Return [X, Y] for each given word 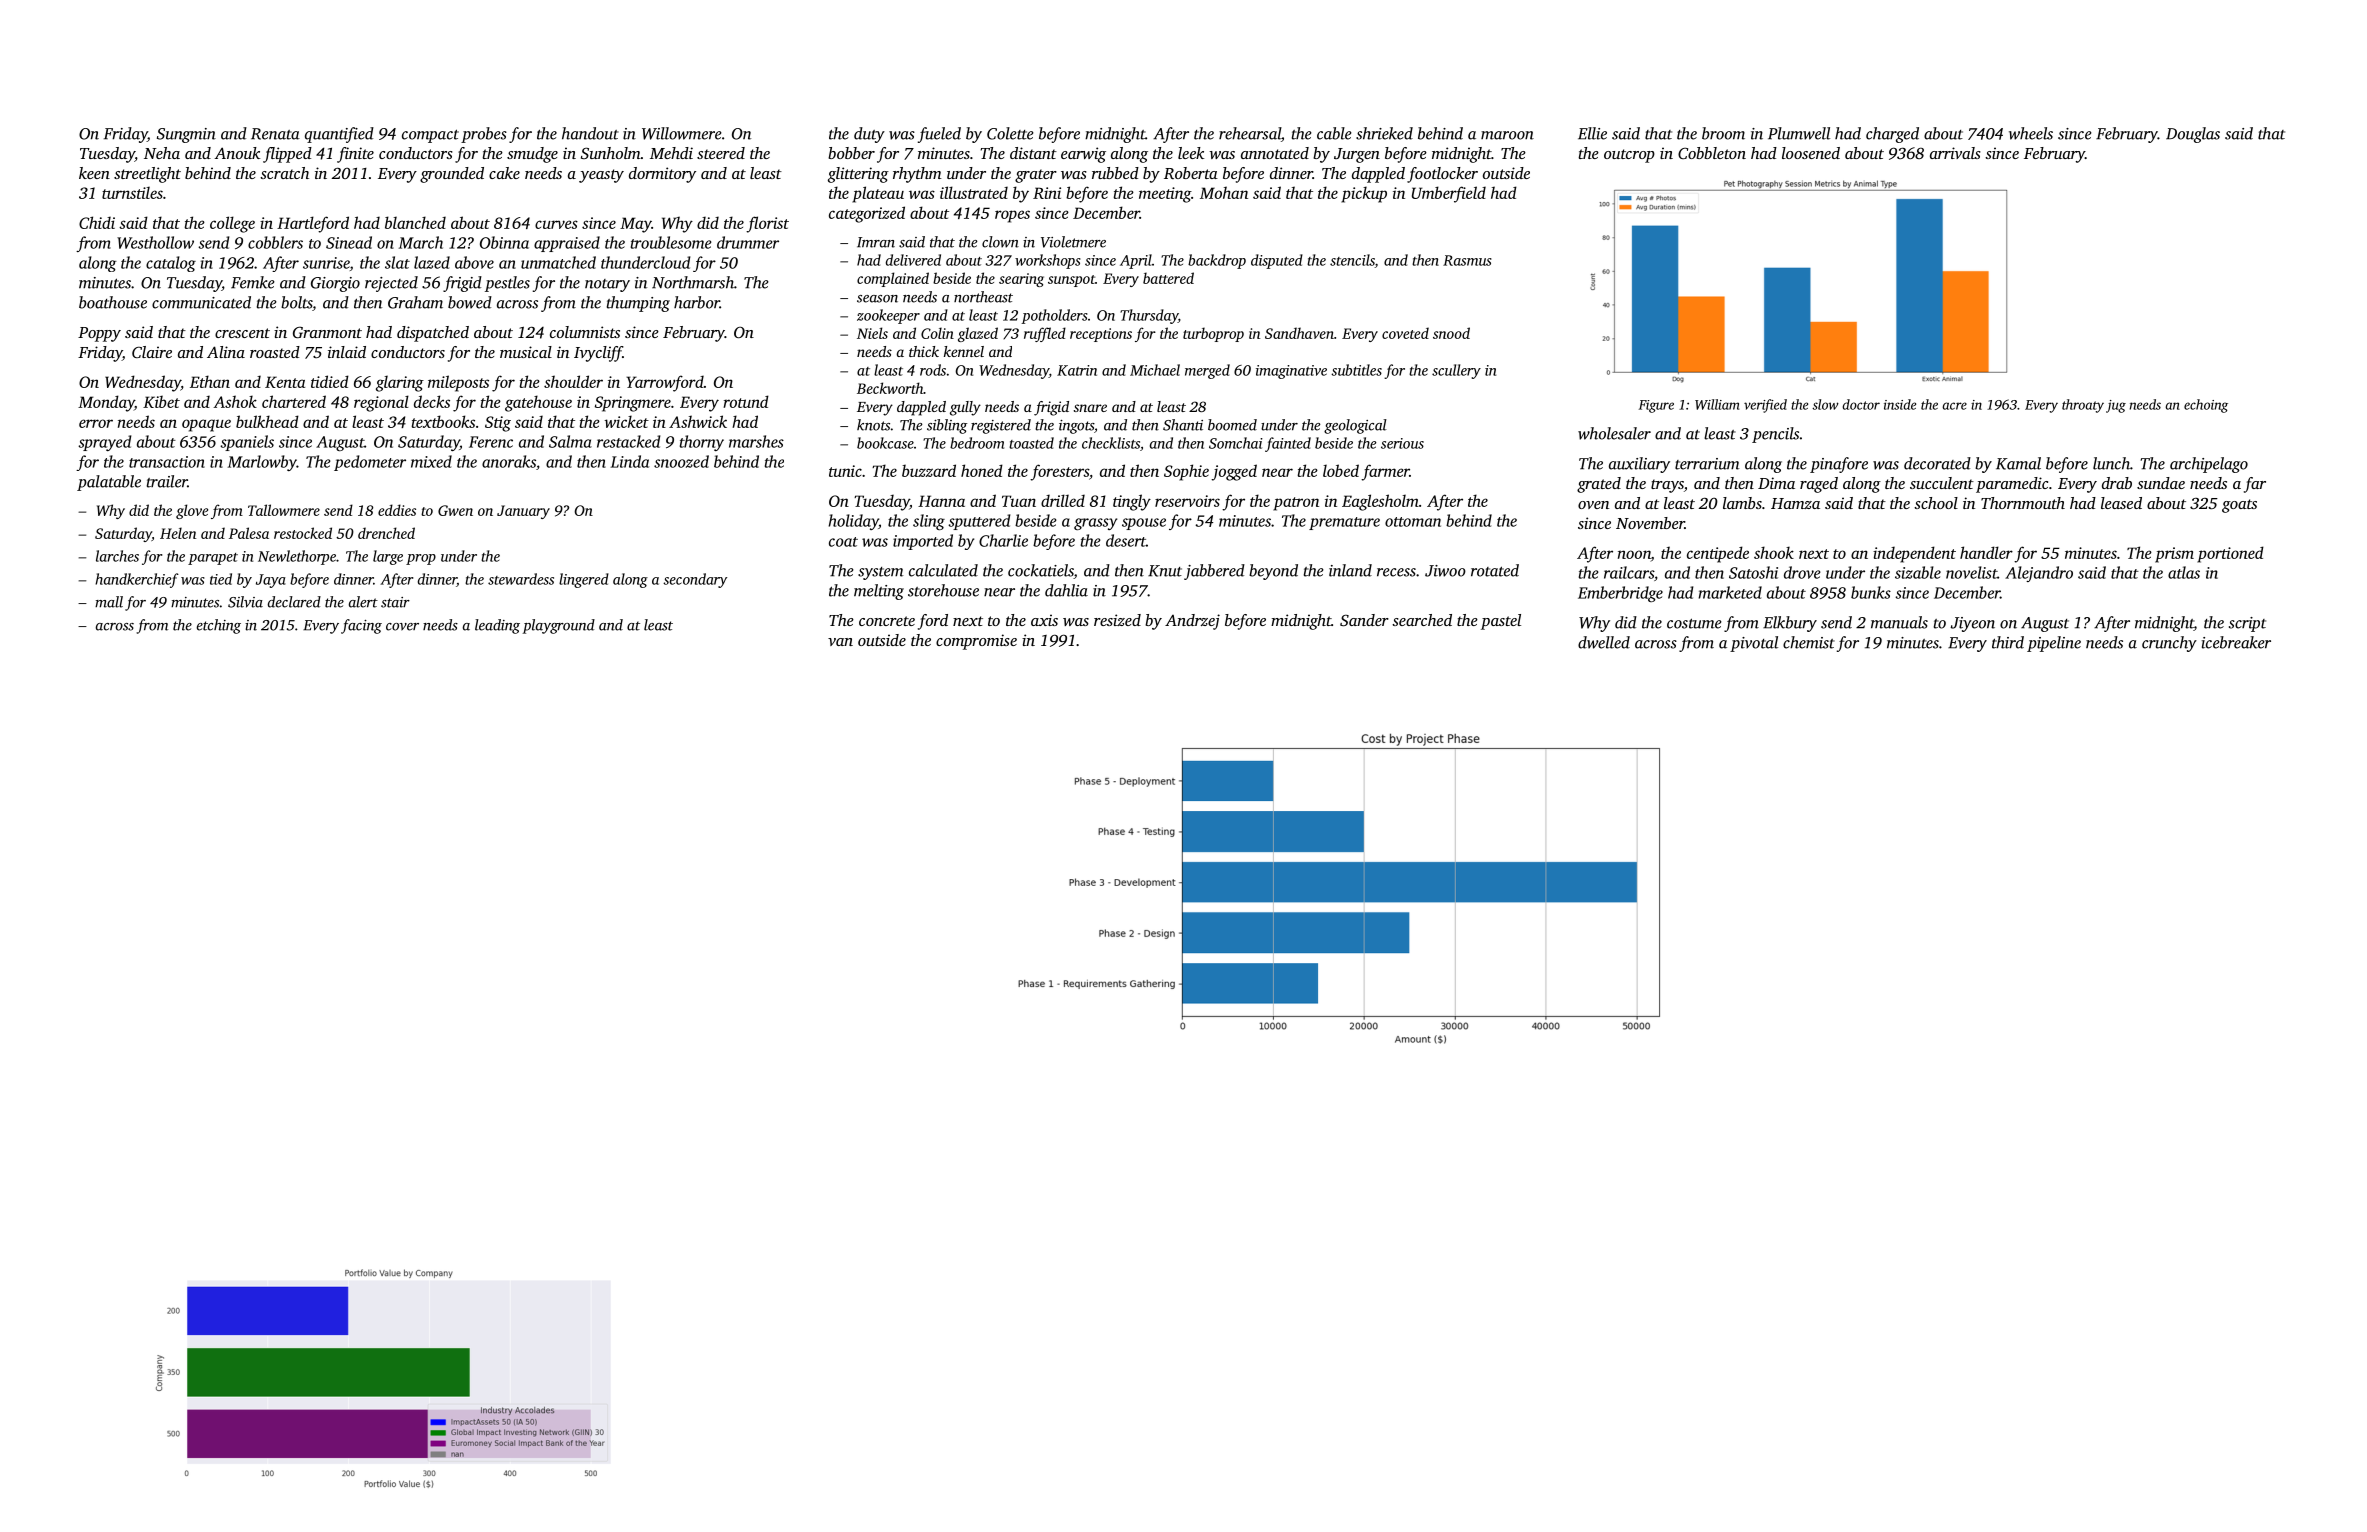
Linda [629, 461]
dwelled [1604, 642]
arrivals [1955, 153]
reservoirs [1187, 501]
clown [1000, 242]
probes [484, 135]
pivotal [1754, 644]
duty [869, 135]
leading [497, 626]
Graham [415, 302]
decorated [1937, 463]
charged [1892, 135]
